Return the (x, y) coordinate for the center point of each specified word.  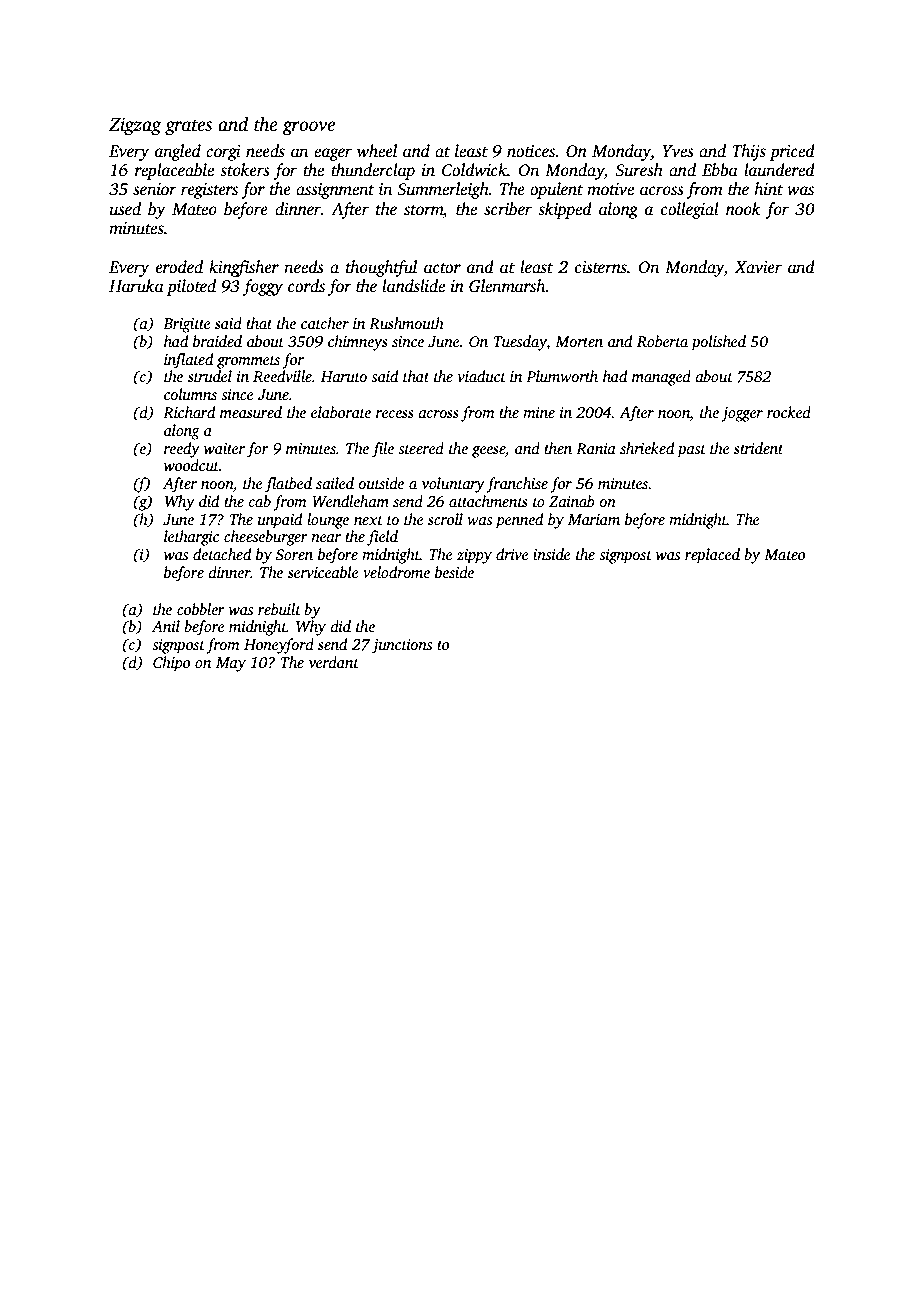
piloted (191, 287)
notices (531, 151)
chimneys (358, 343)
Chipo (171, 664)
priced (792, 152)
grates (188, 128)
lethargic (191, 538)
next (368, 520)
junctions (402, 646)
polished (718, 343)
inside (551, 554)
